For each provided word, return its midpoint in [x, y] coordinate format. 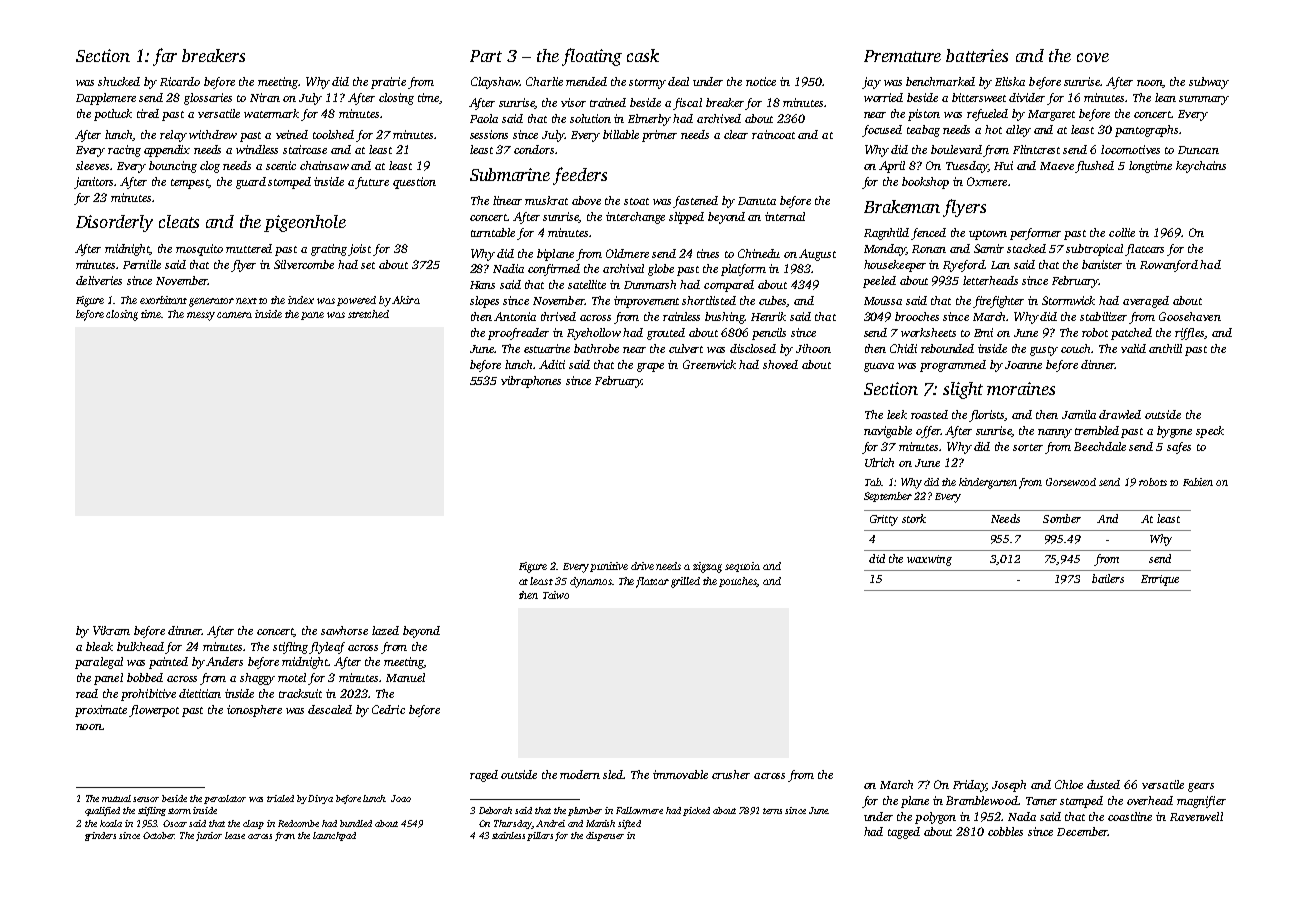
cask [643, 55]
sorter [1028, 447]
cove [1093, 57]
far [165, 57]
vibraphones [531, 382]
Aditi [552, 364]
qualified [102, 811]
